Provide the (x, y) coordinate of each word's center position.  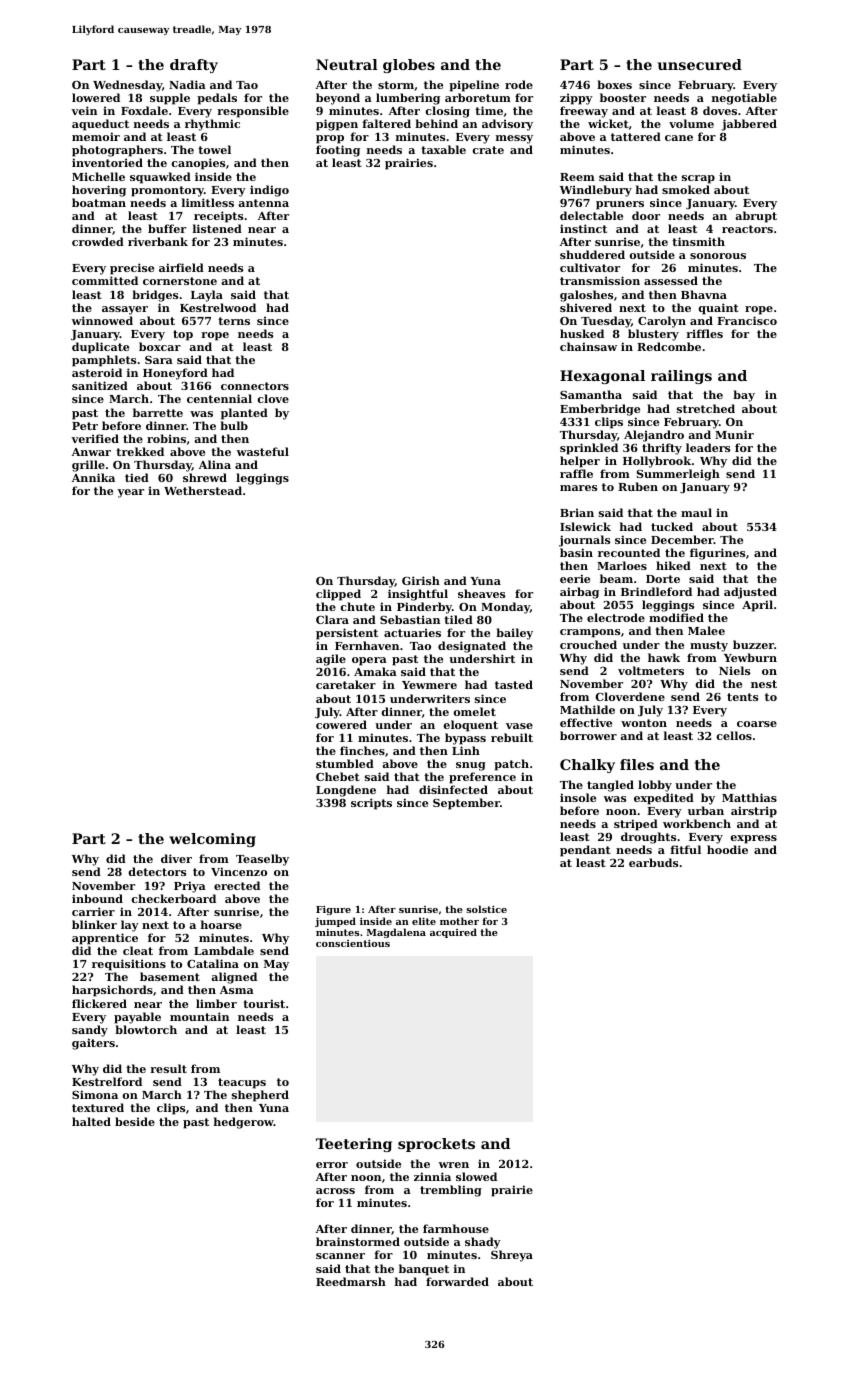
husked (582, 333)
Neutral (347, 64)
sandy (90, 1031)
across (335, 1191)
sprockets (436, 1145)
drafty (194, 66)
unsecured (700, 64)
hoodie (727, 849)
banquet (424, 1270)
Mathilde (587, 709)
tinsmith (698, 241)
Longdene (346, 791)
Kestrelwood (218, 307)
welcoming (212, 840)
